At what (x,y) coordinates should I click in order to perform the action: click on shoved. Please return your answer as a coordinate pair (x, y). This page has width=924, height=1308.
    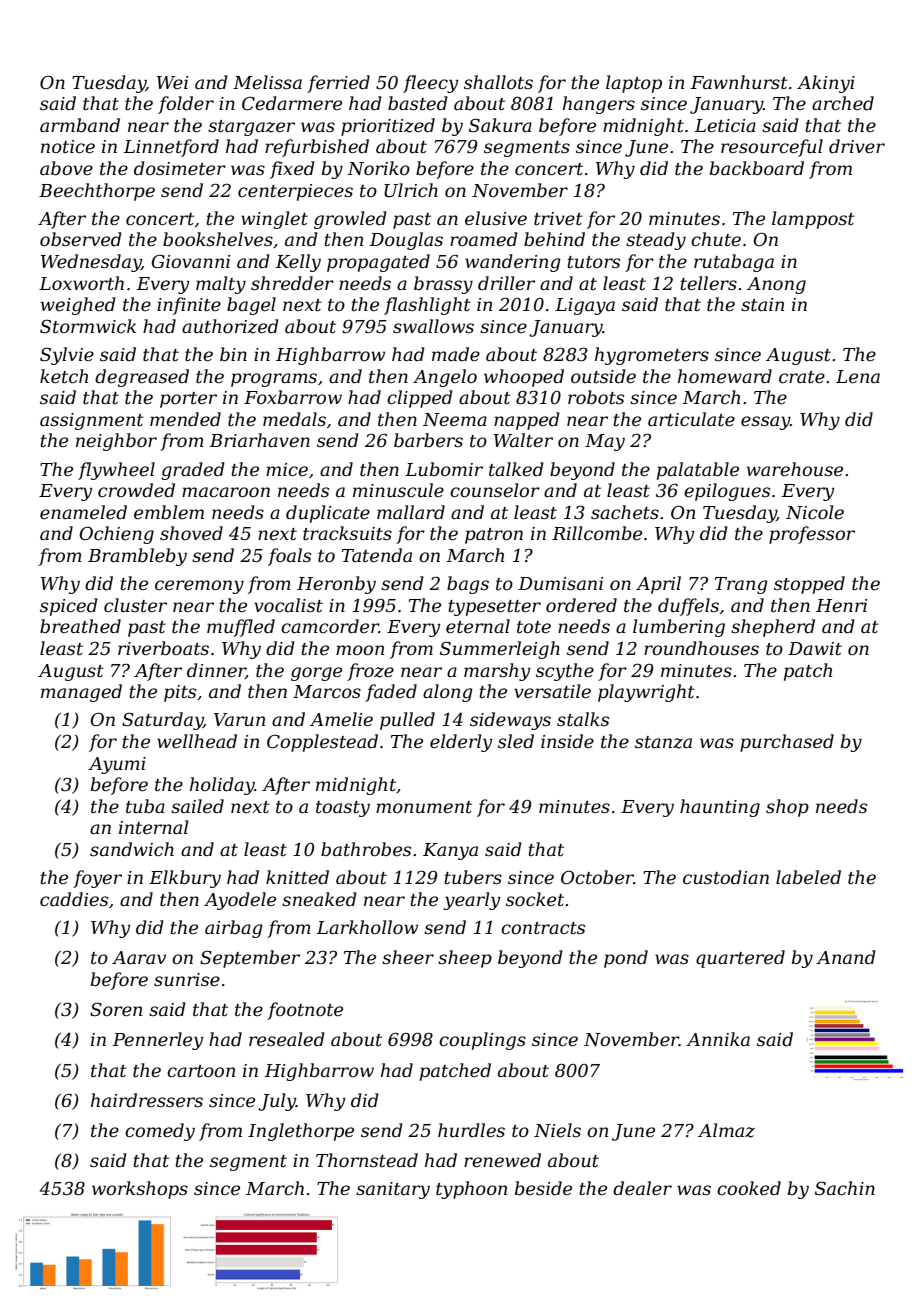
    Looking at the image, I should click on (191, 533).
